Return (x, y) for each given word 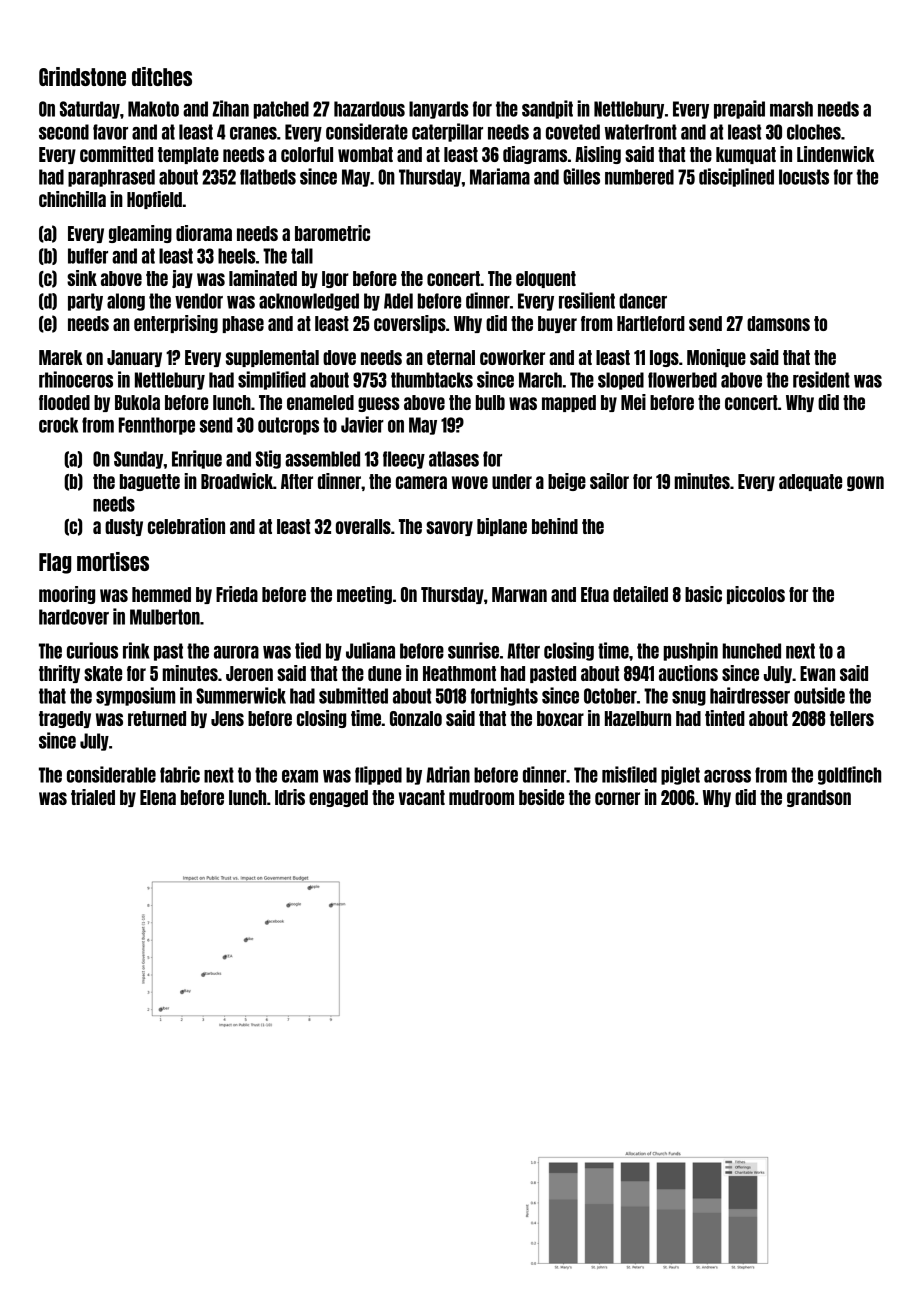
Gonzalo (416, 718)
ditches (162, 76)
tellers (852, 718)
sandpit (547, 109)
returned (157, 718)
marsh (791, 109)
